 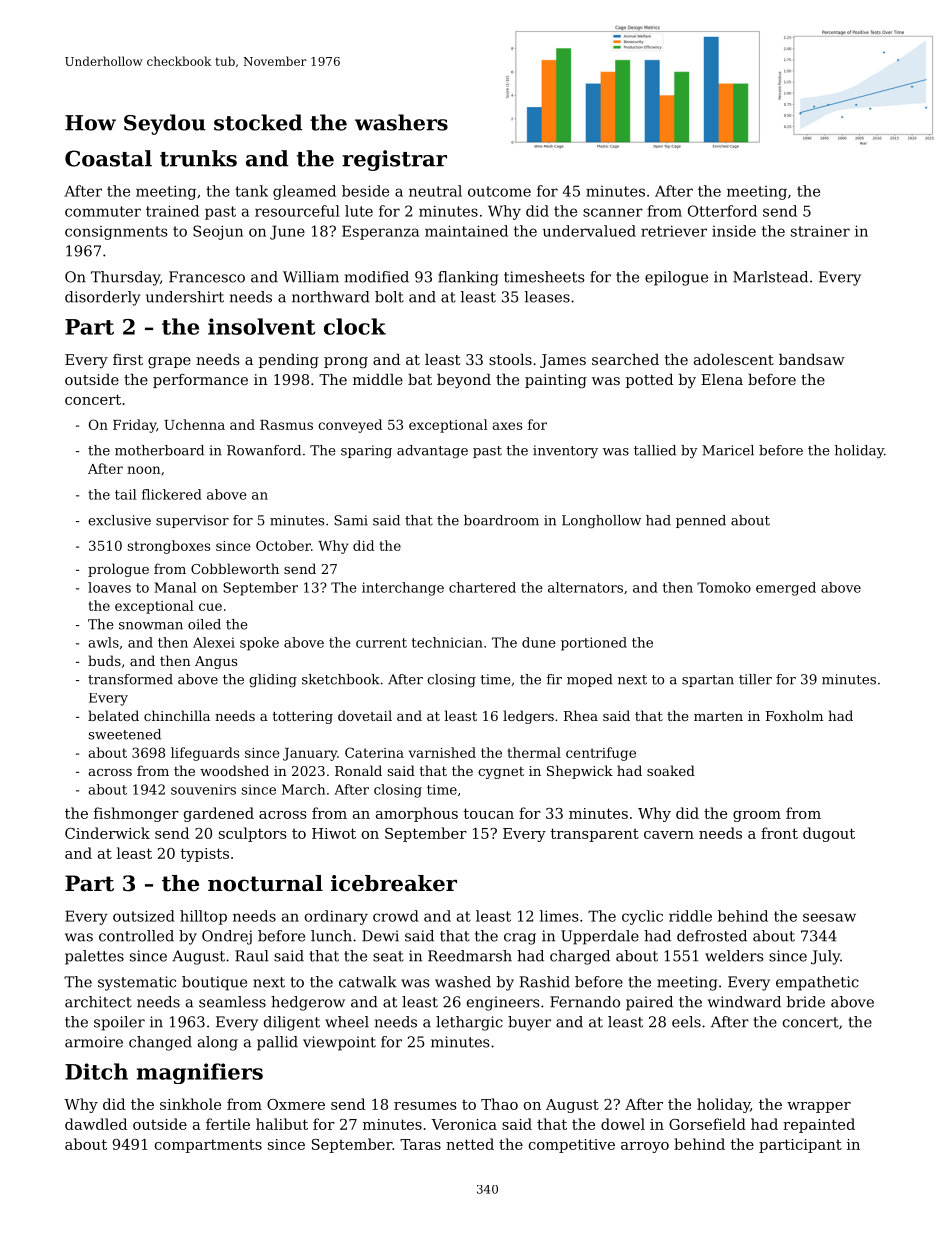 I want to click on neutral, so click(x=435, y=191).
